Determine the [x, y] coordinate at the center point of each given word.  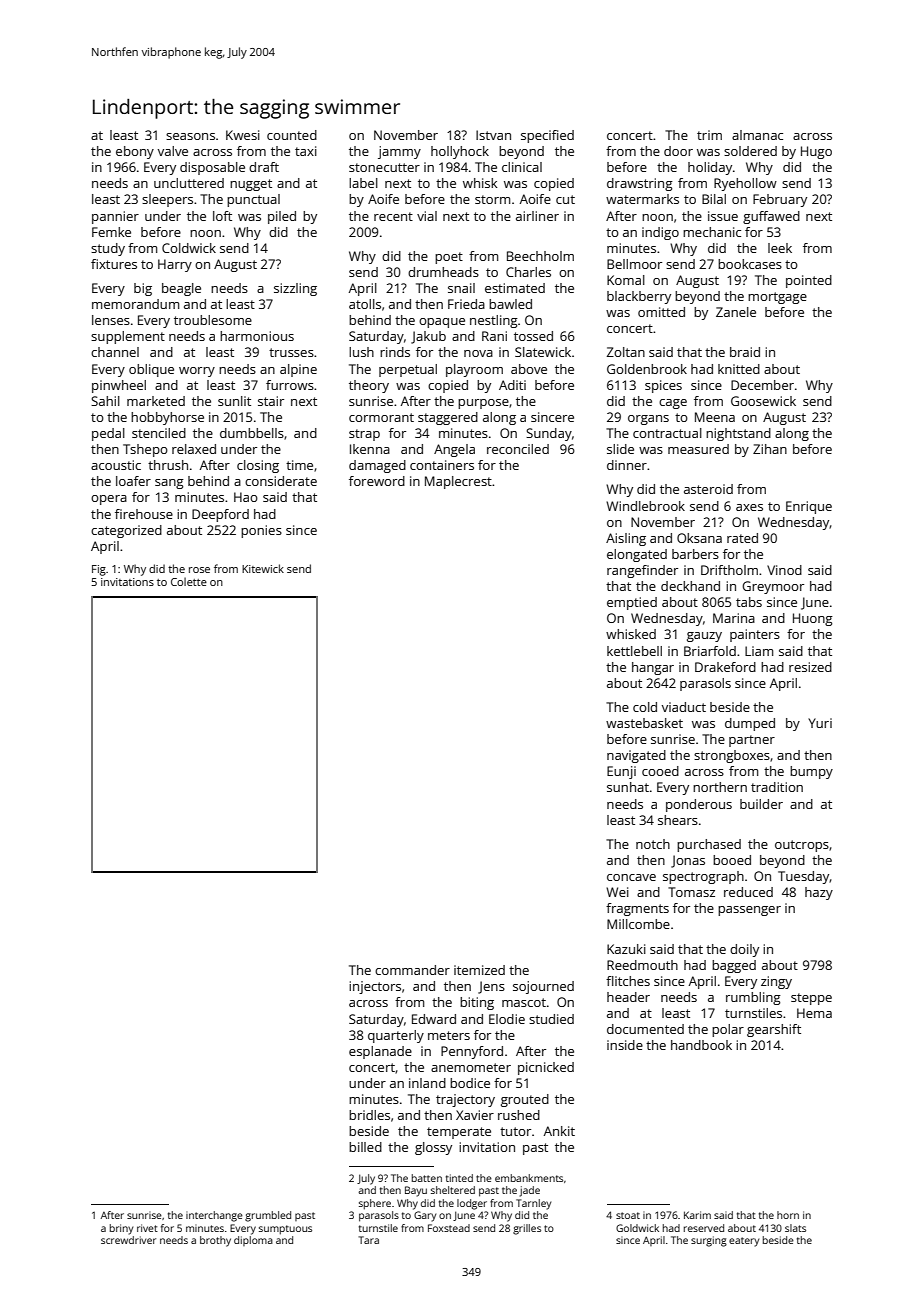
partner [752, 741]
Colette [189, 581]
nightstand [738, 434]
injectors [375, 987]
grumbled [268, 1216]
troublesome [213, 320]
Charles [528, 272]
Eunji [621, 772]
